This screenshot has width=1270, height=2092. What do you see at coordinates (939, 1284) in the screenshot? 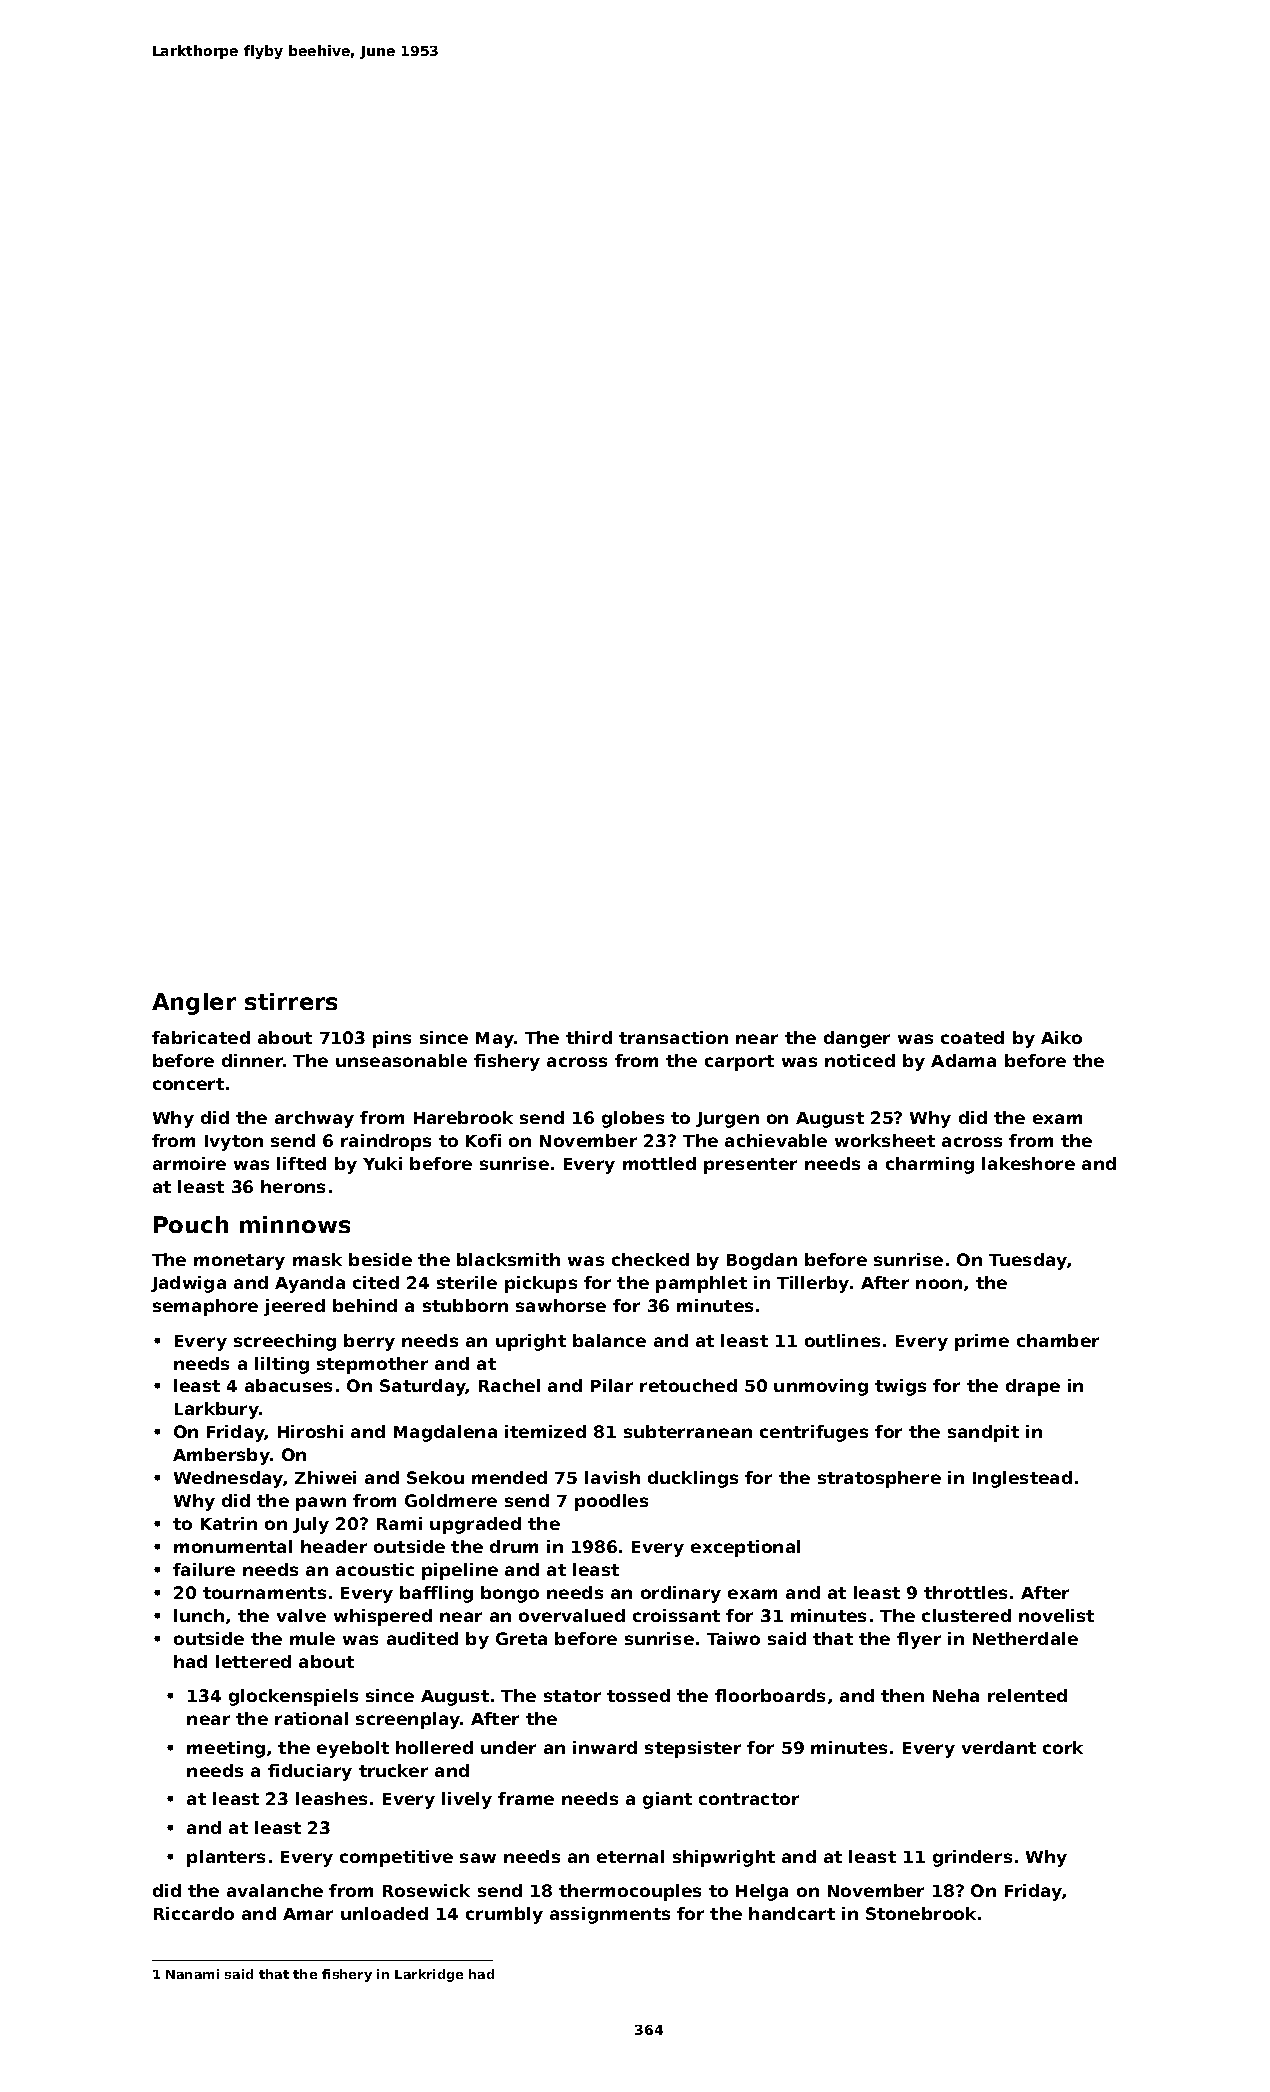
I see `noon` at bounding box center [939, 1284].
